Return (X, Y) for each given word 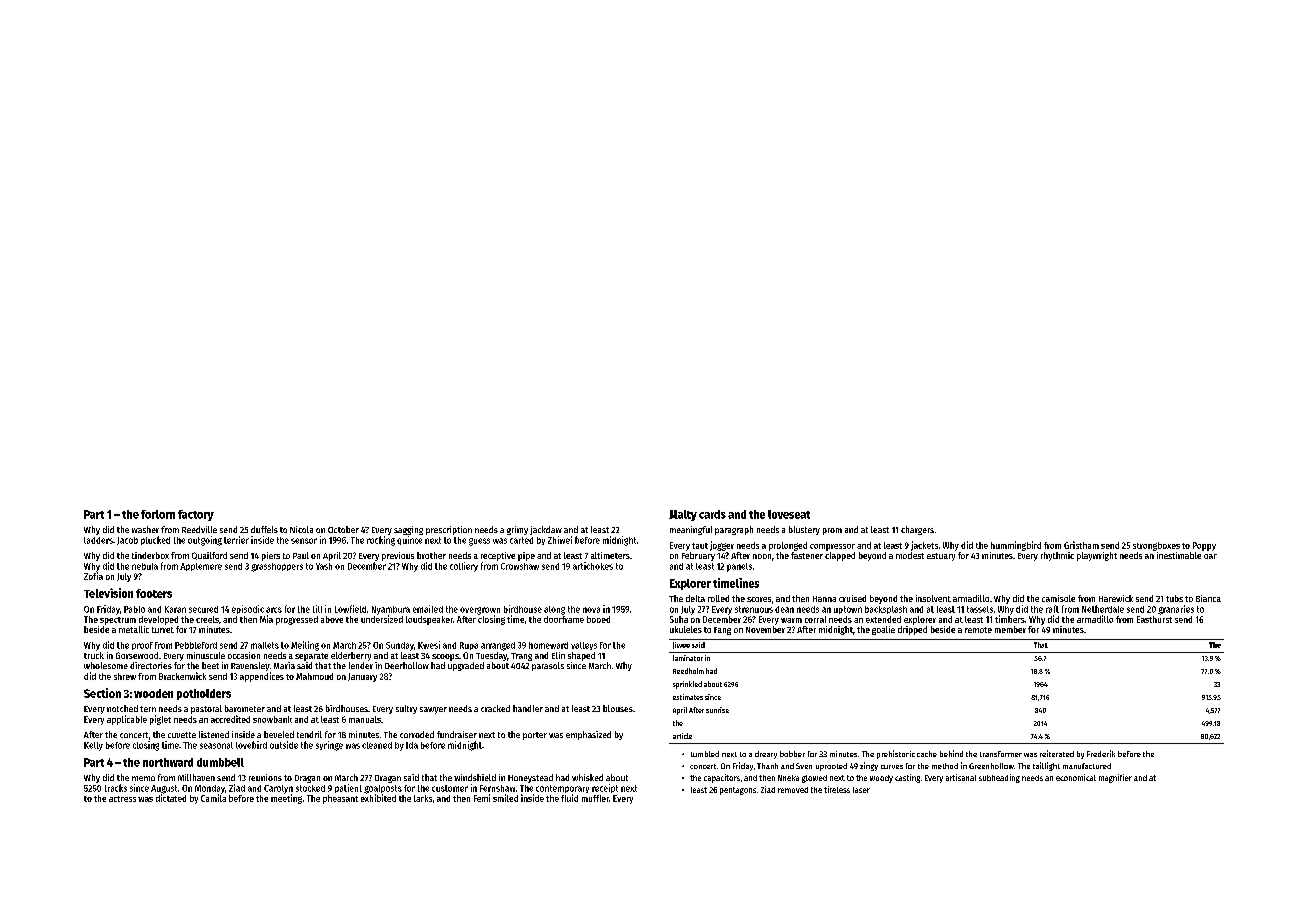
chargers (917, 530)
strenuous (754, 609)
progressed (297, 620)
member (1010, 629)
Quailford (209, 556)
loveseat (789, 514)
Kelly (93, 746)
